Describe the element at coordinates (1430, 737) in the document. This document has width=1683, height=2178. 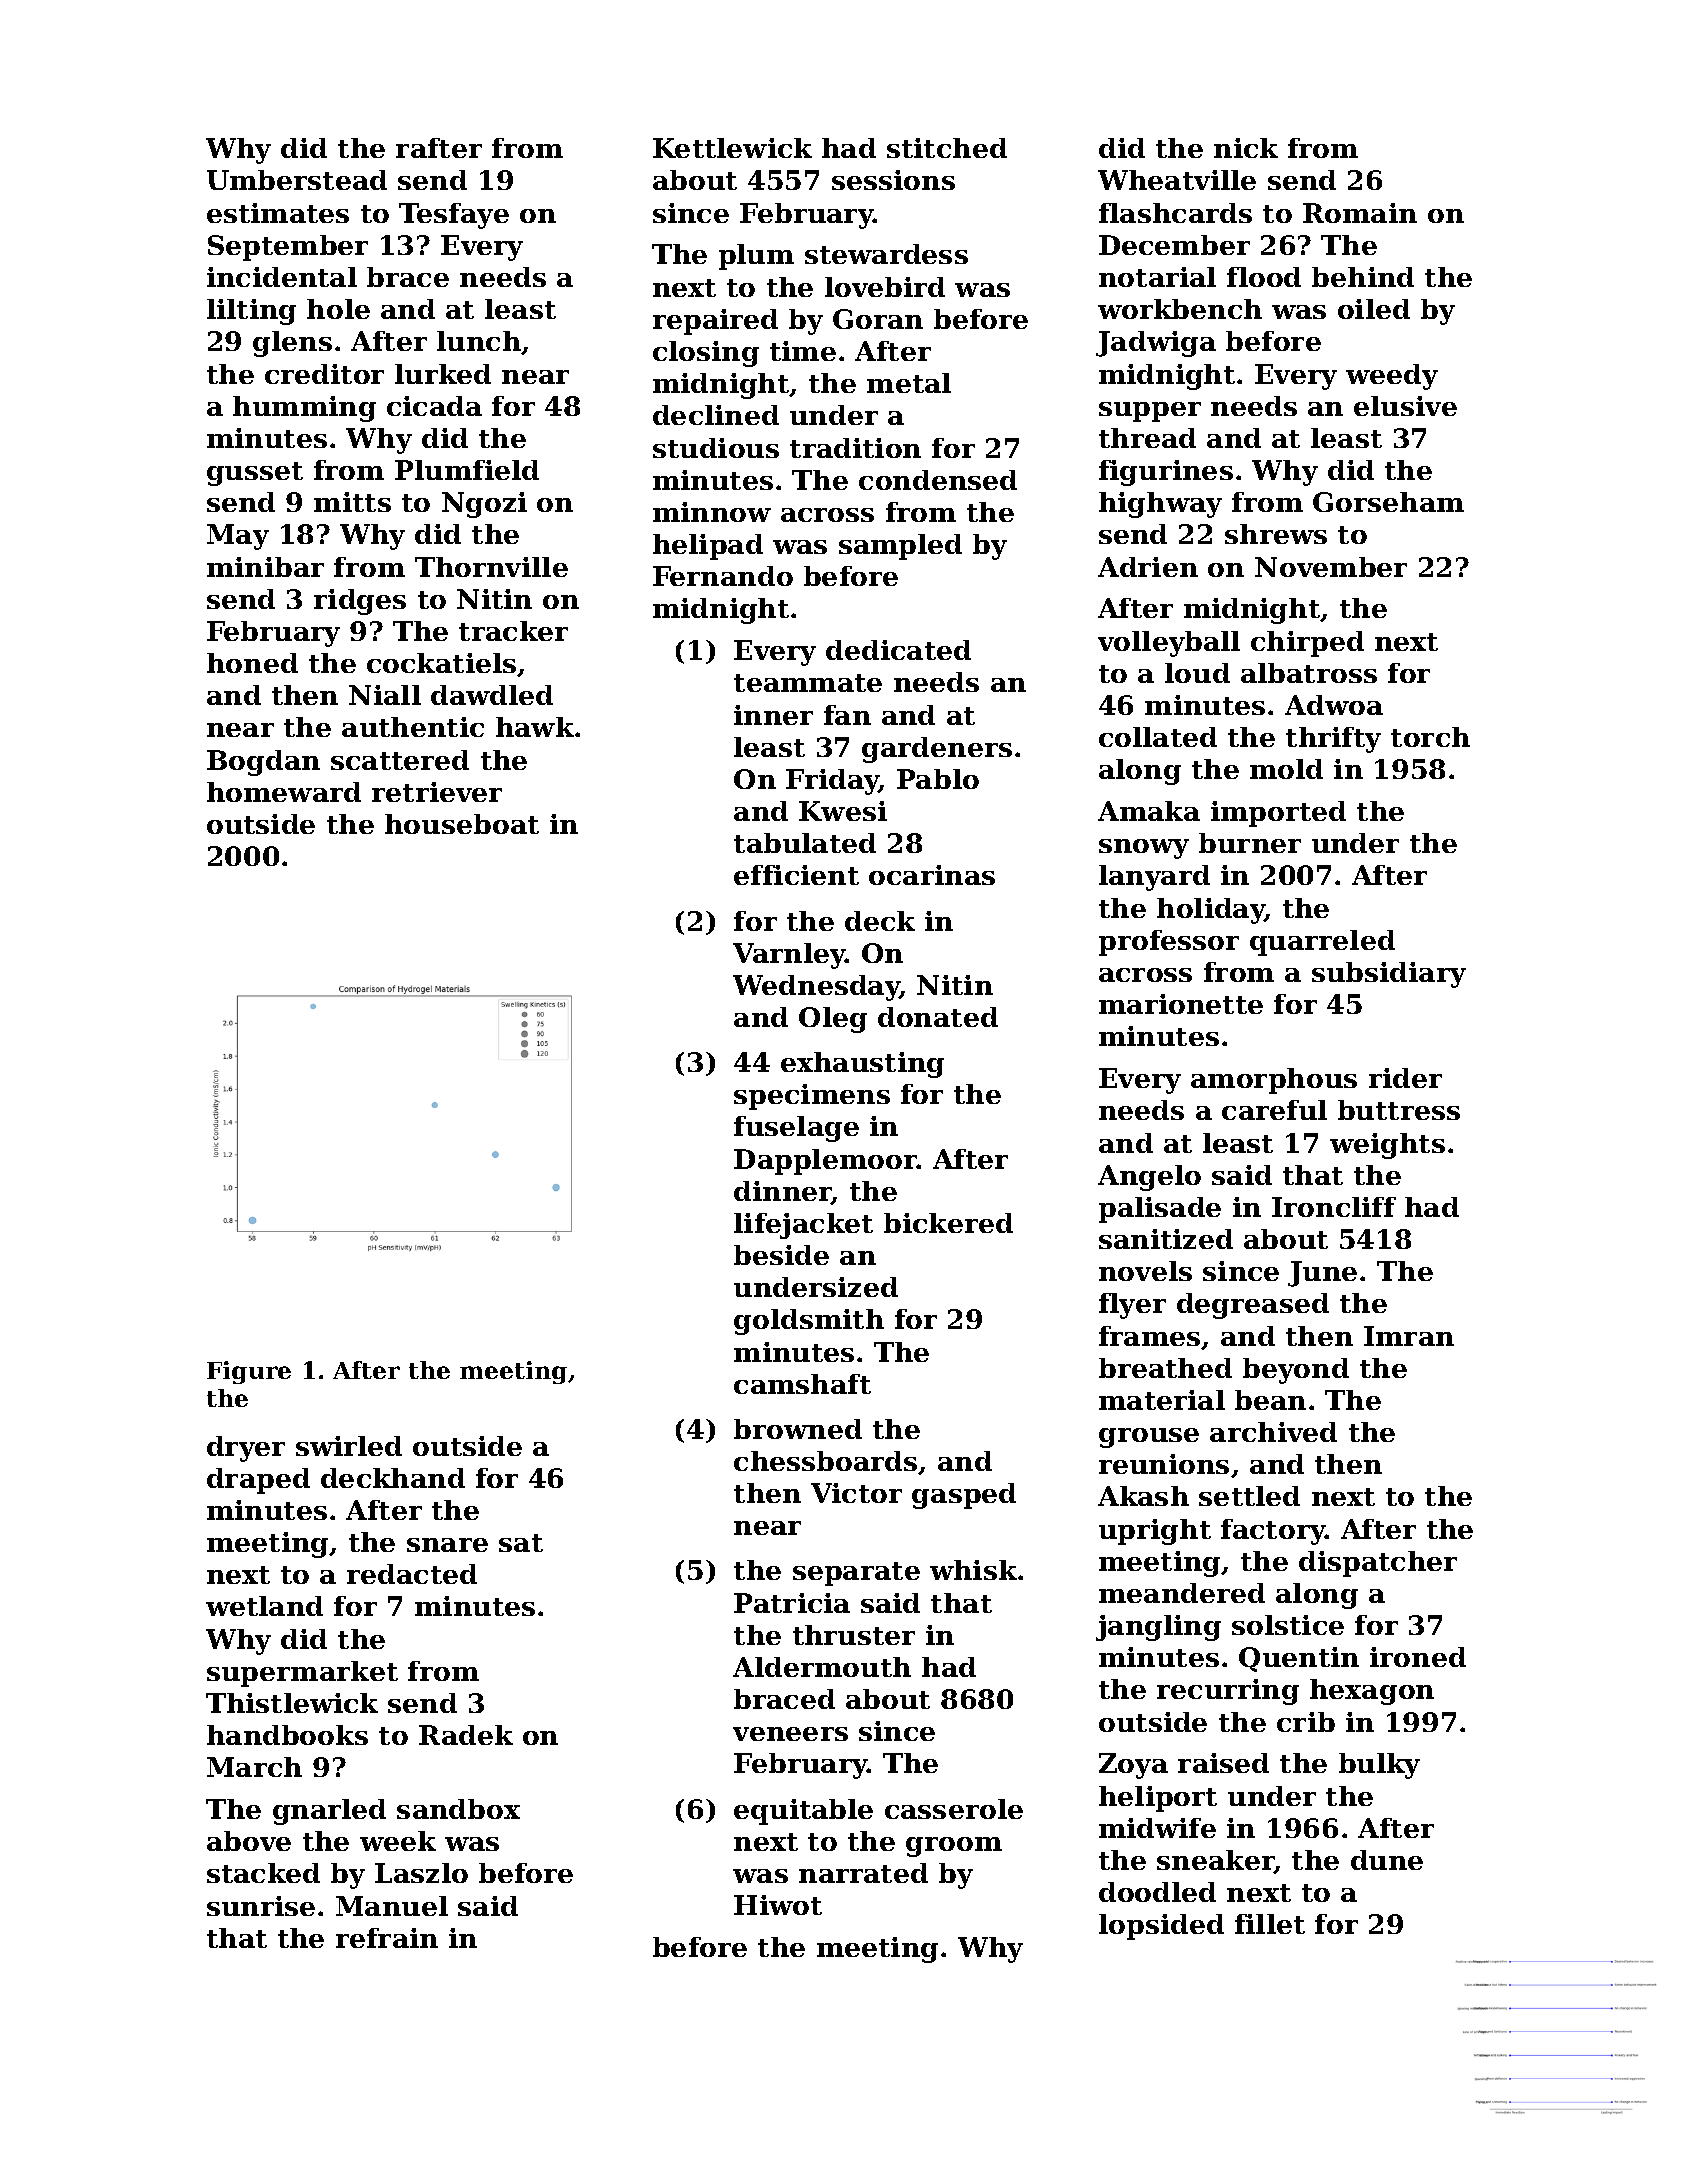
I see `torch` at that location.
